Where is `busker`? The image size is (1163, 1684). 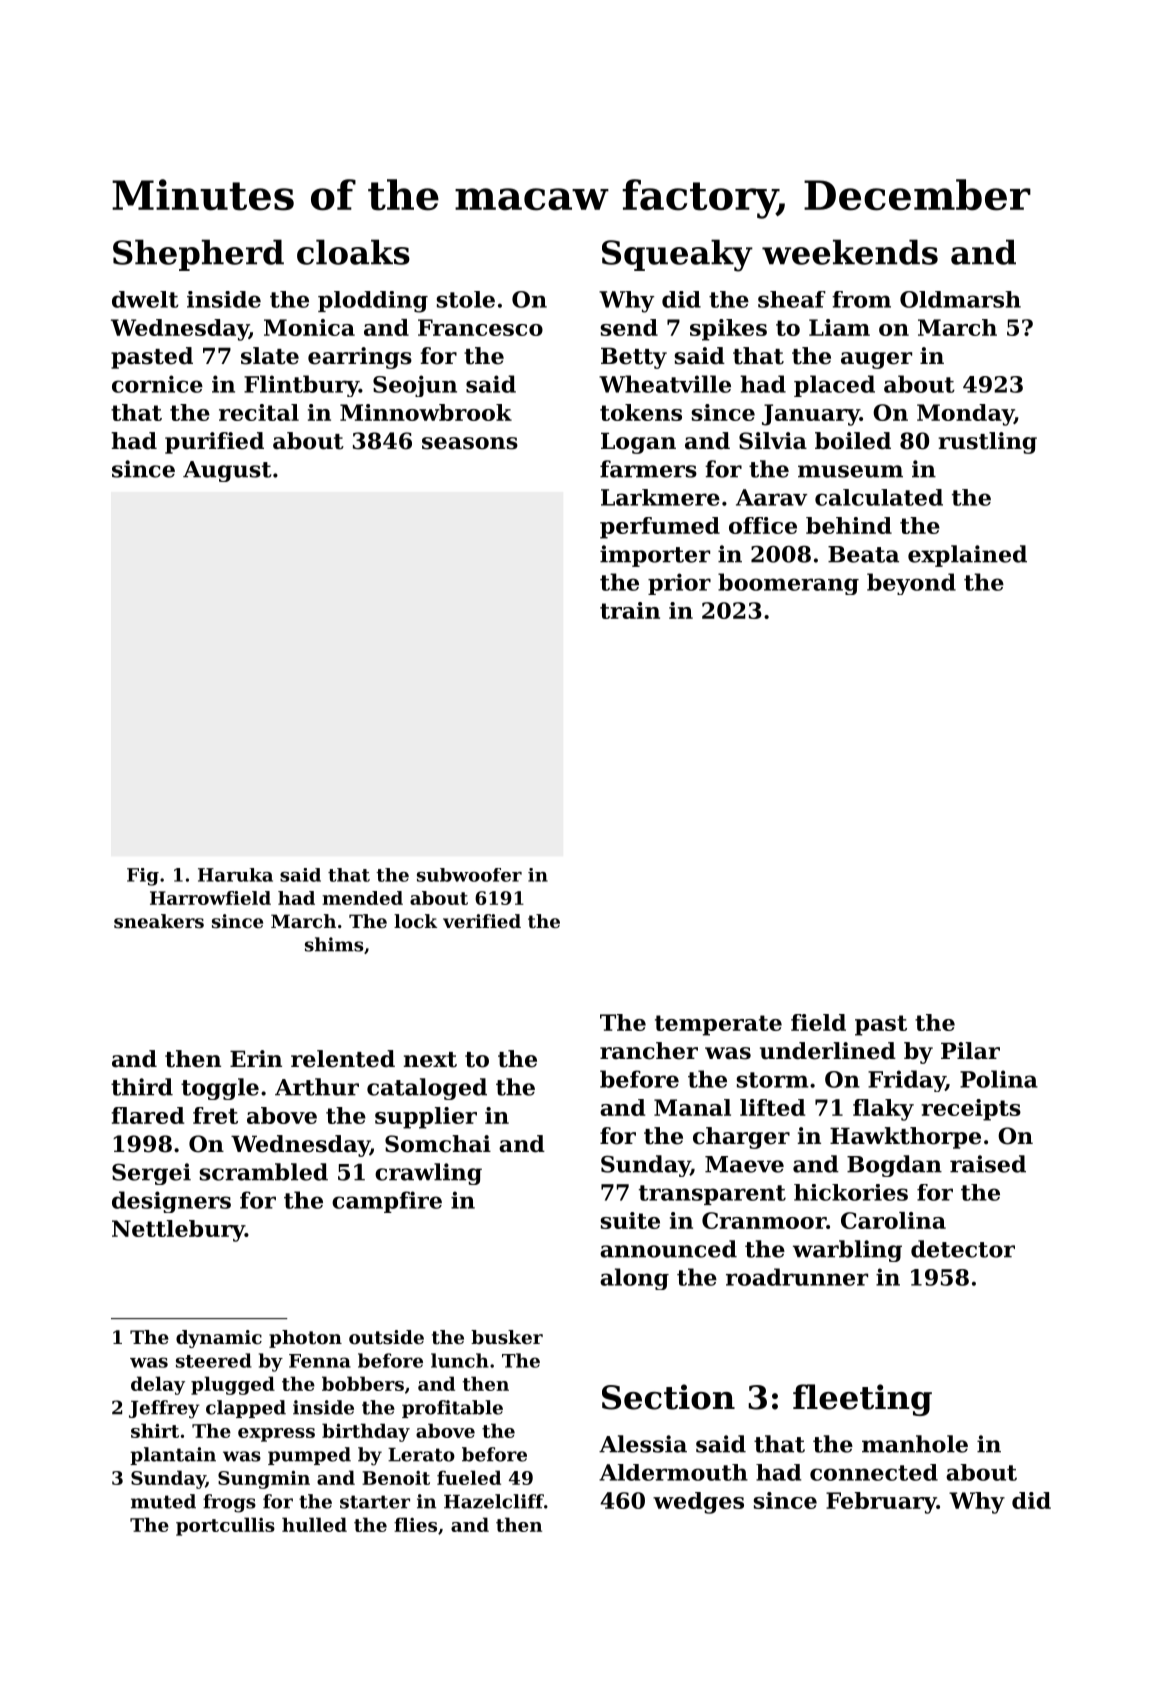 busker is located at coordinates (507, 1337).
